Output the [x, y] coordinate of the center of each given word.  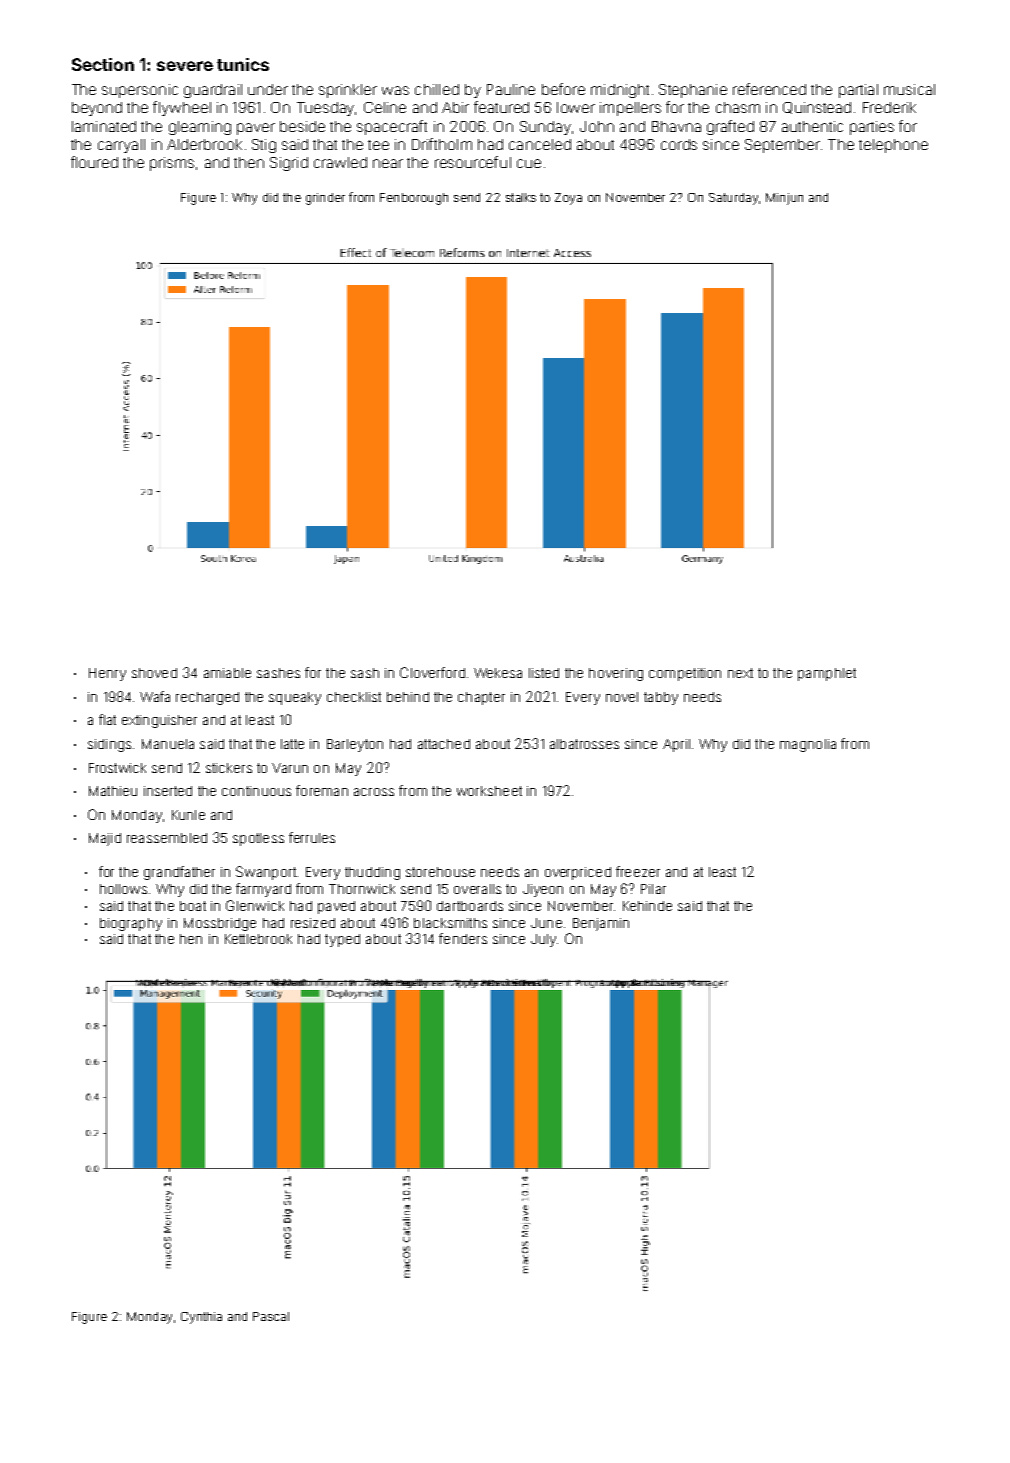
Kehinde [647, 906]
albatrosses [584, 744]
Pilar [653, 889]
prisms [172, 164]
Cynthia [201, 1318]
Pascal [271, 1316]
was [395, 90]
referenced [769, 89]
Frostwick [117, 768]
